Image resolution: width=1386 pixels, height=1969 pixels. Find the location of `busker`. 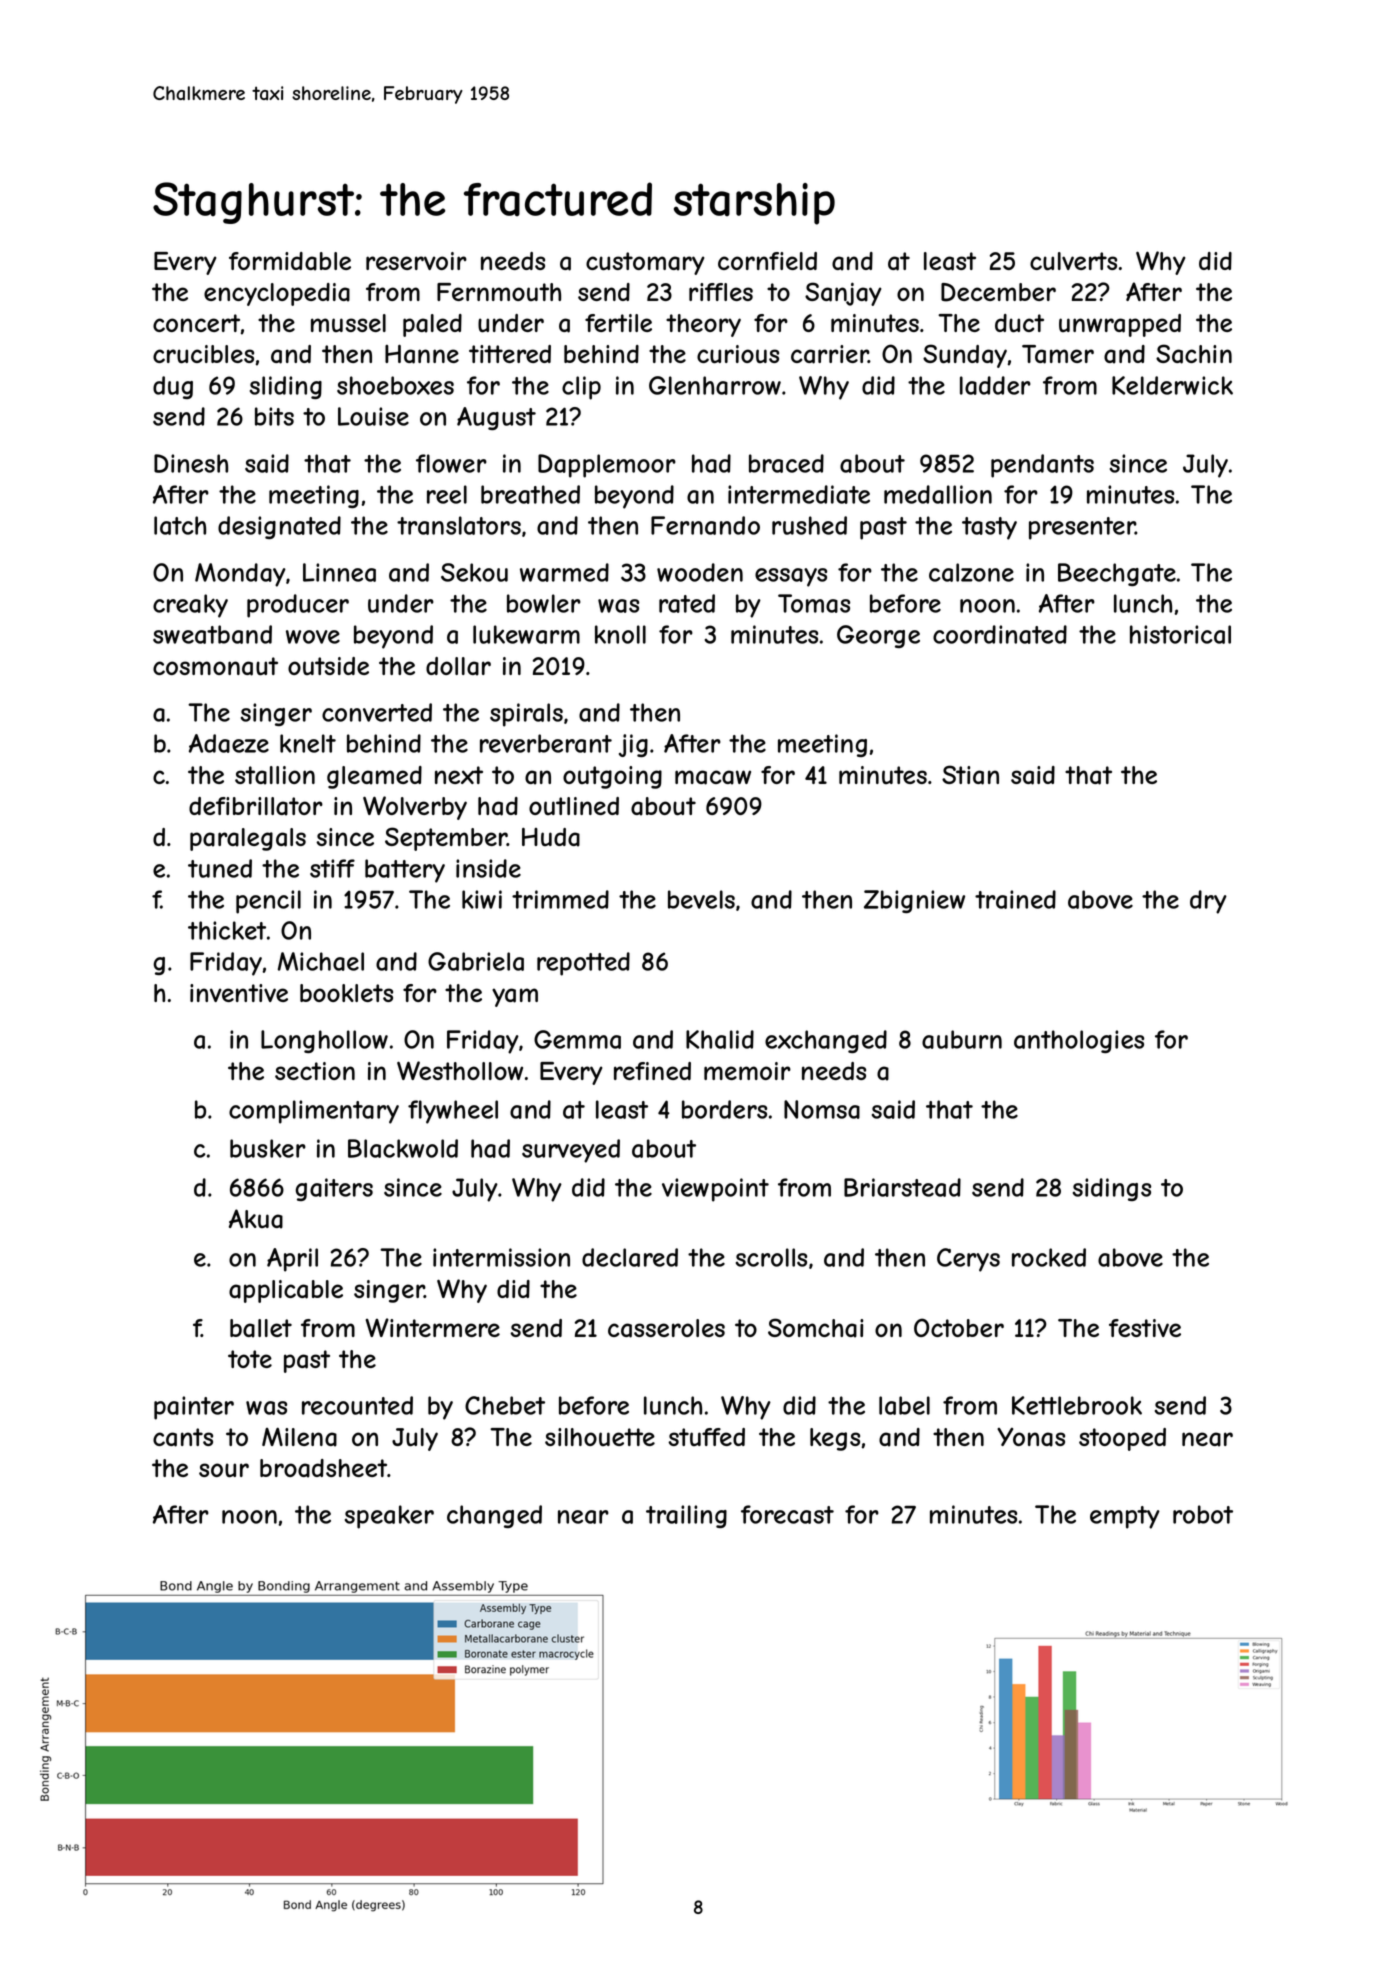

busker is located at coordinates (268, 1148).
